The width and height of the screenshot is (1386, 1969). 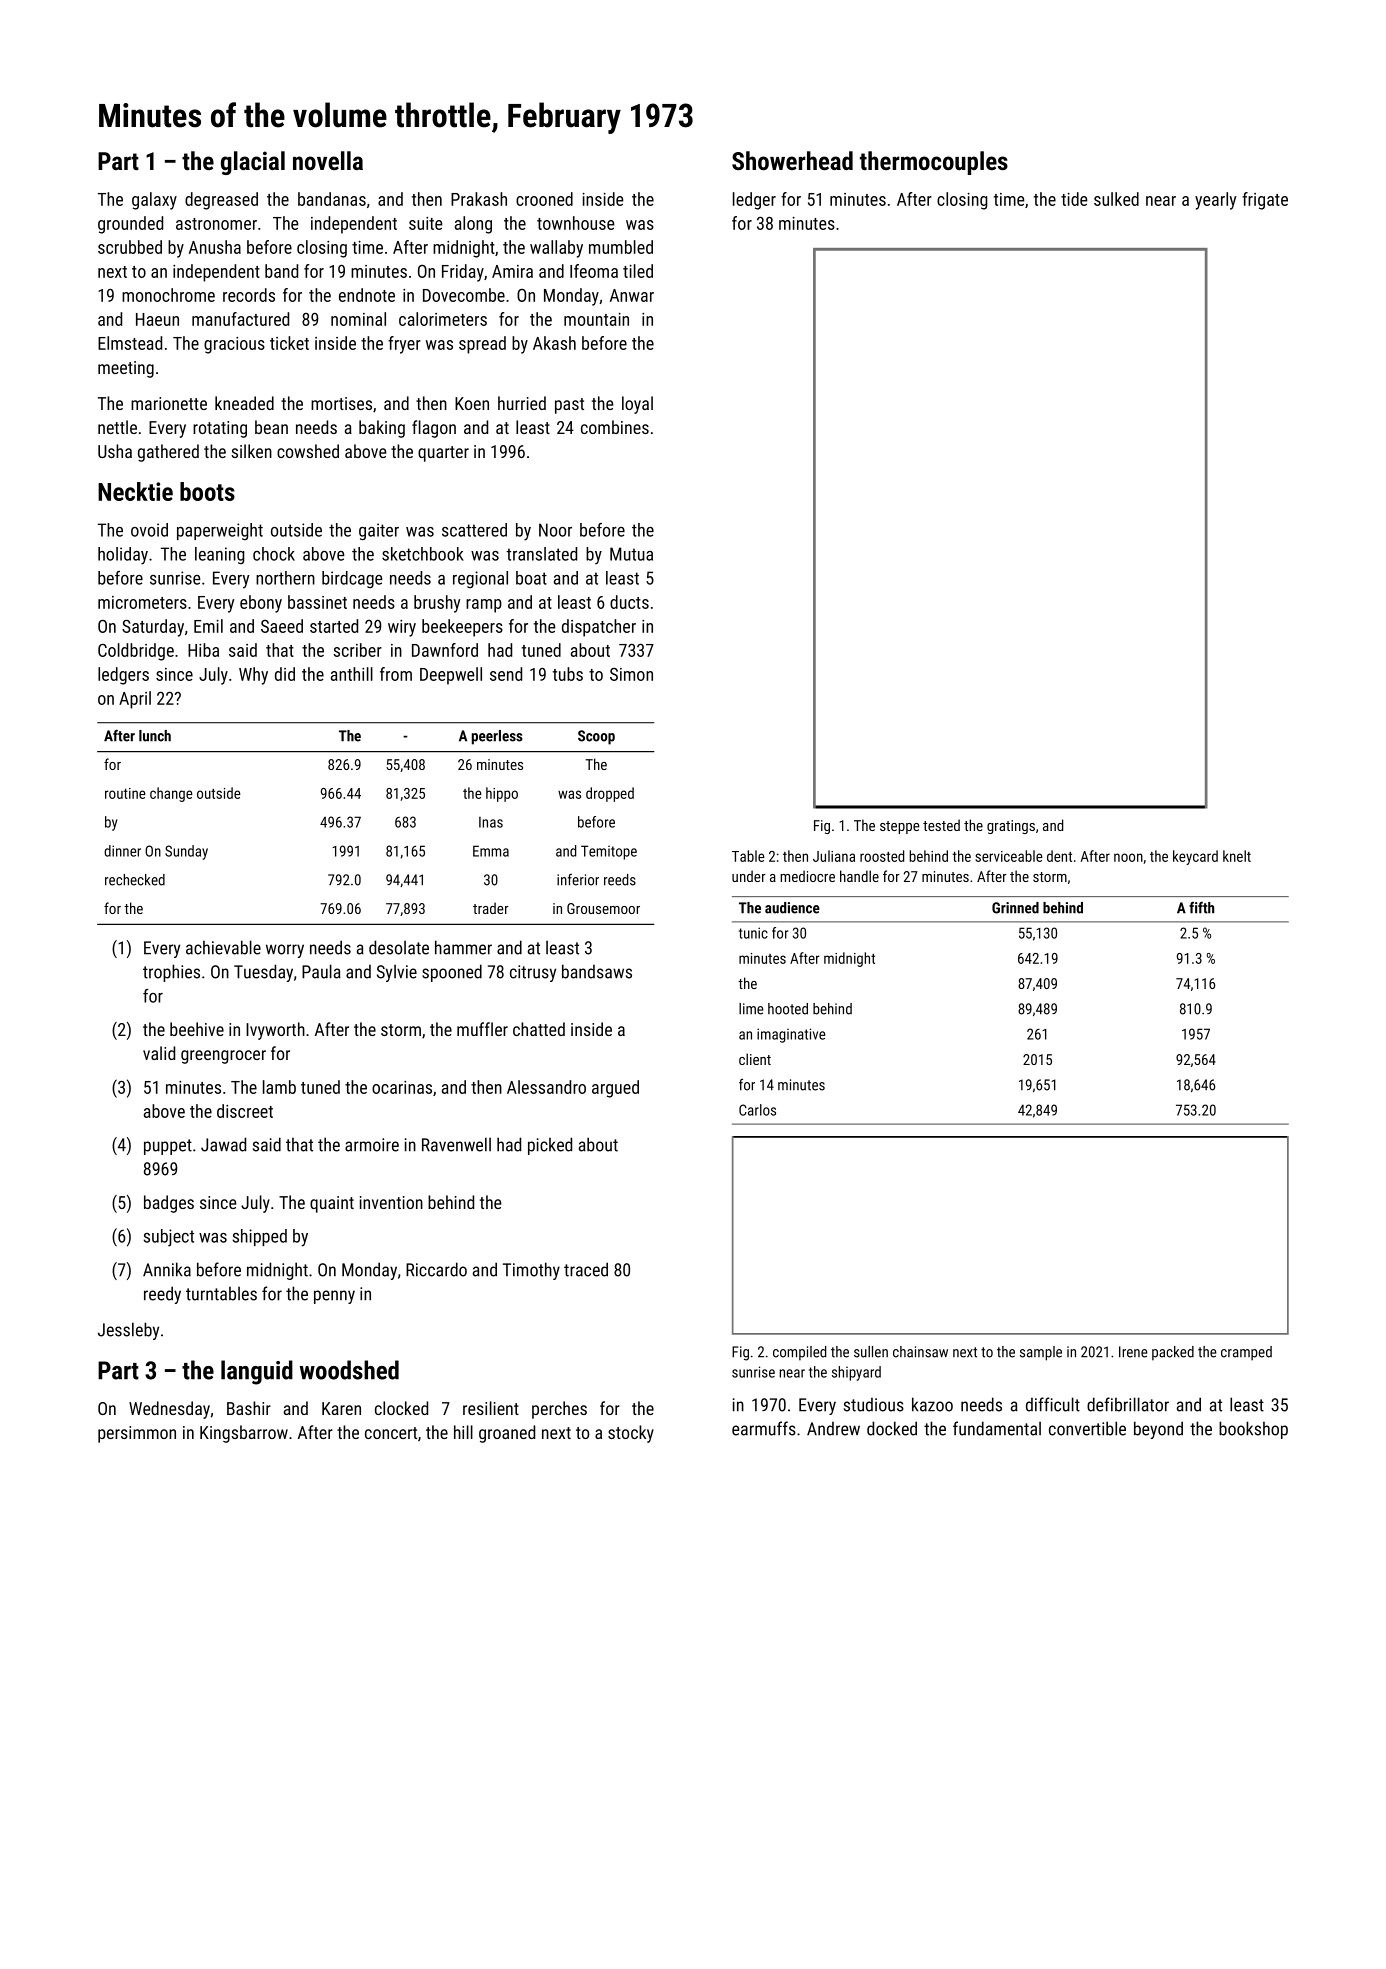 What do you see at coordinates (596, 737) in the screenshot?
I see `Scoop` at bounding box center [596, 737].
